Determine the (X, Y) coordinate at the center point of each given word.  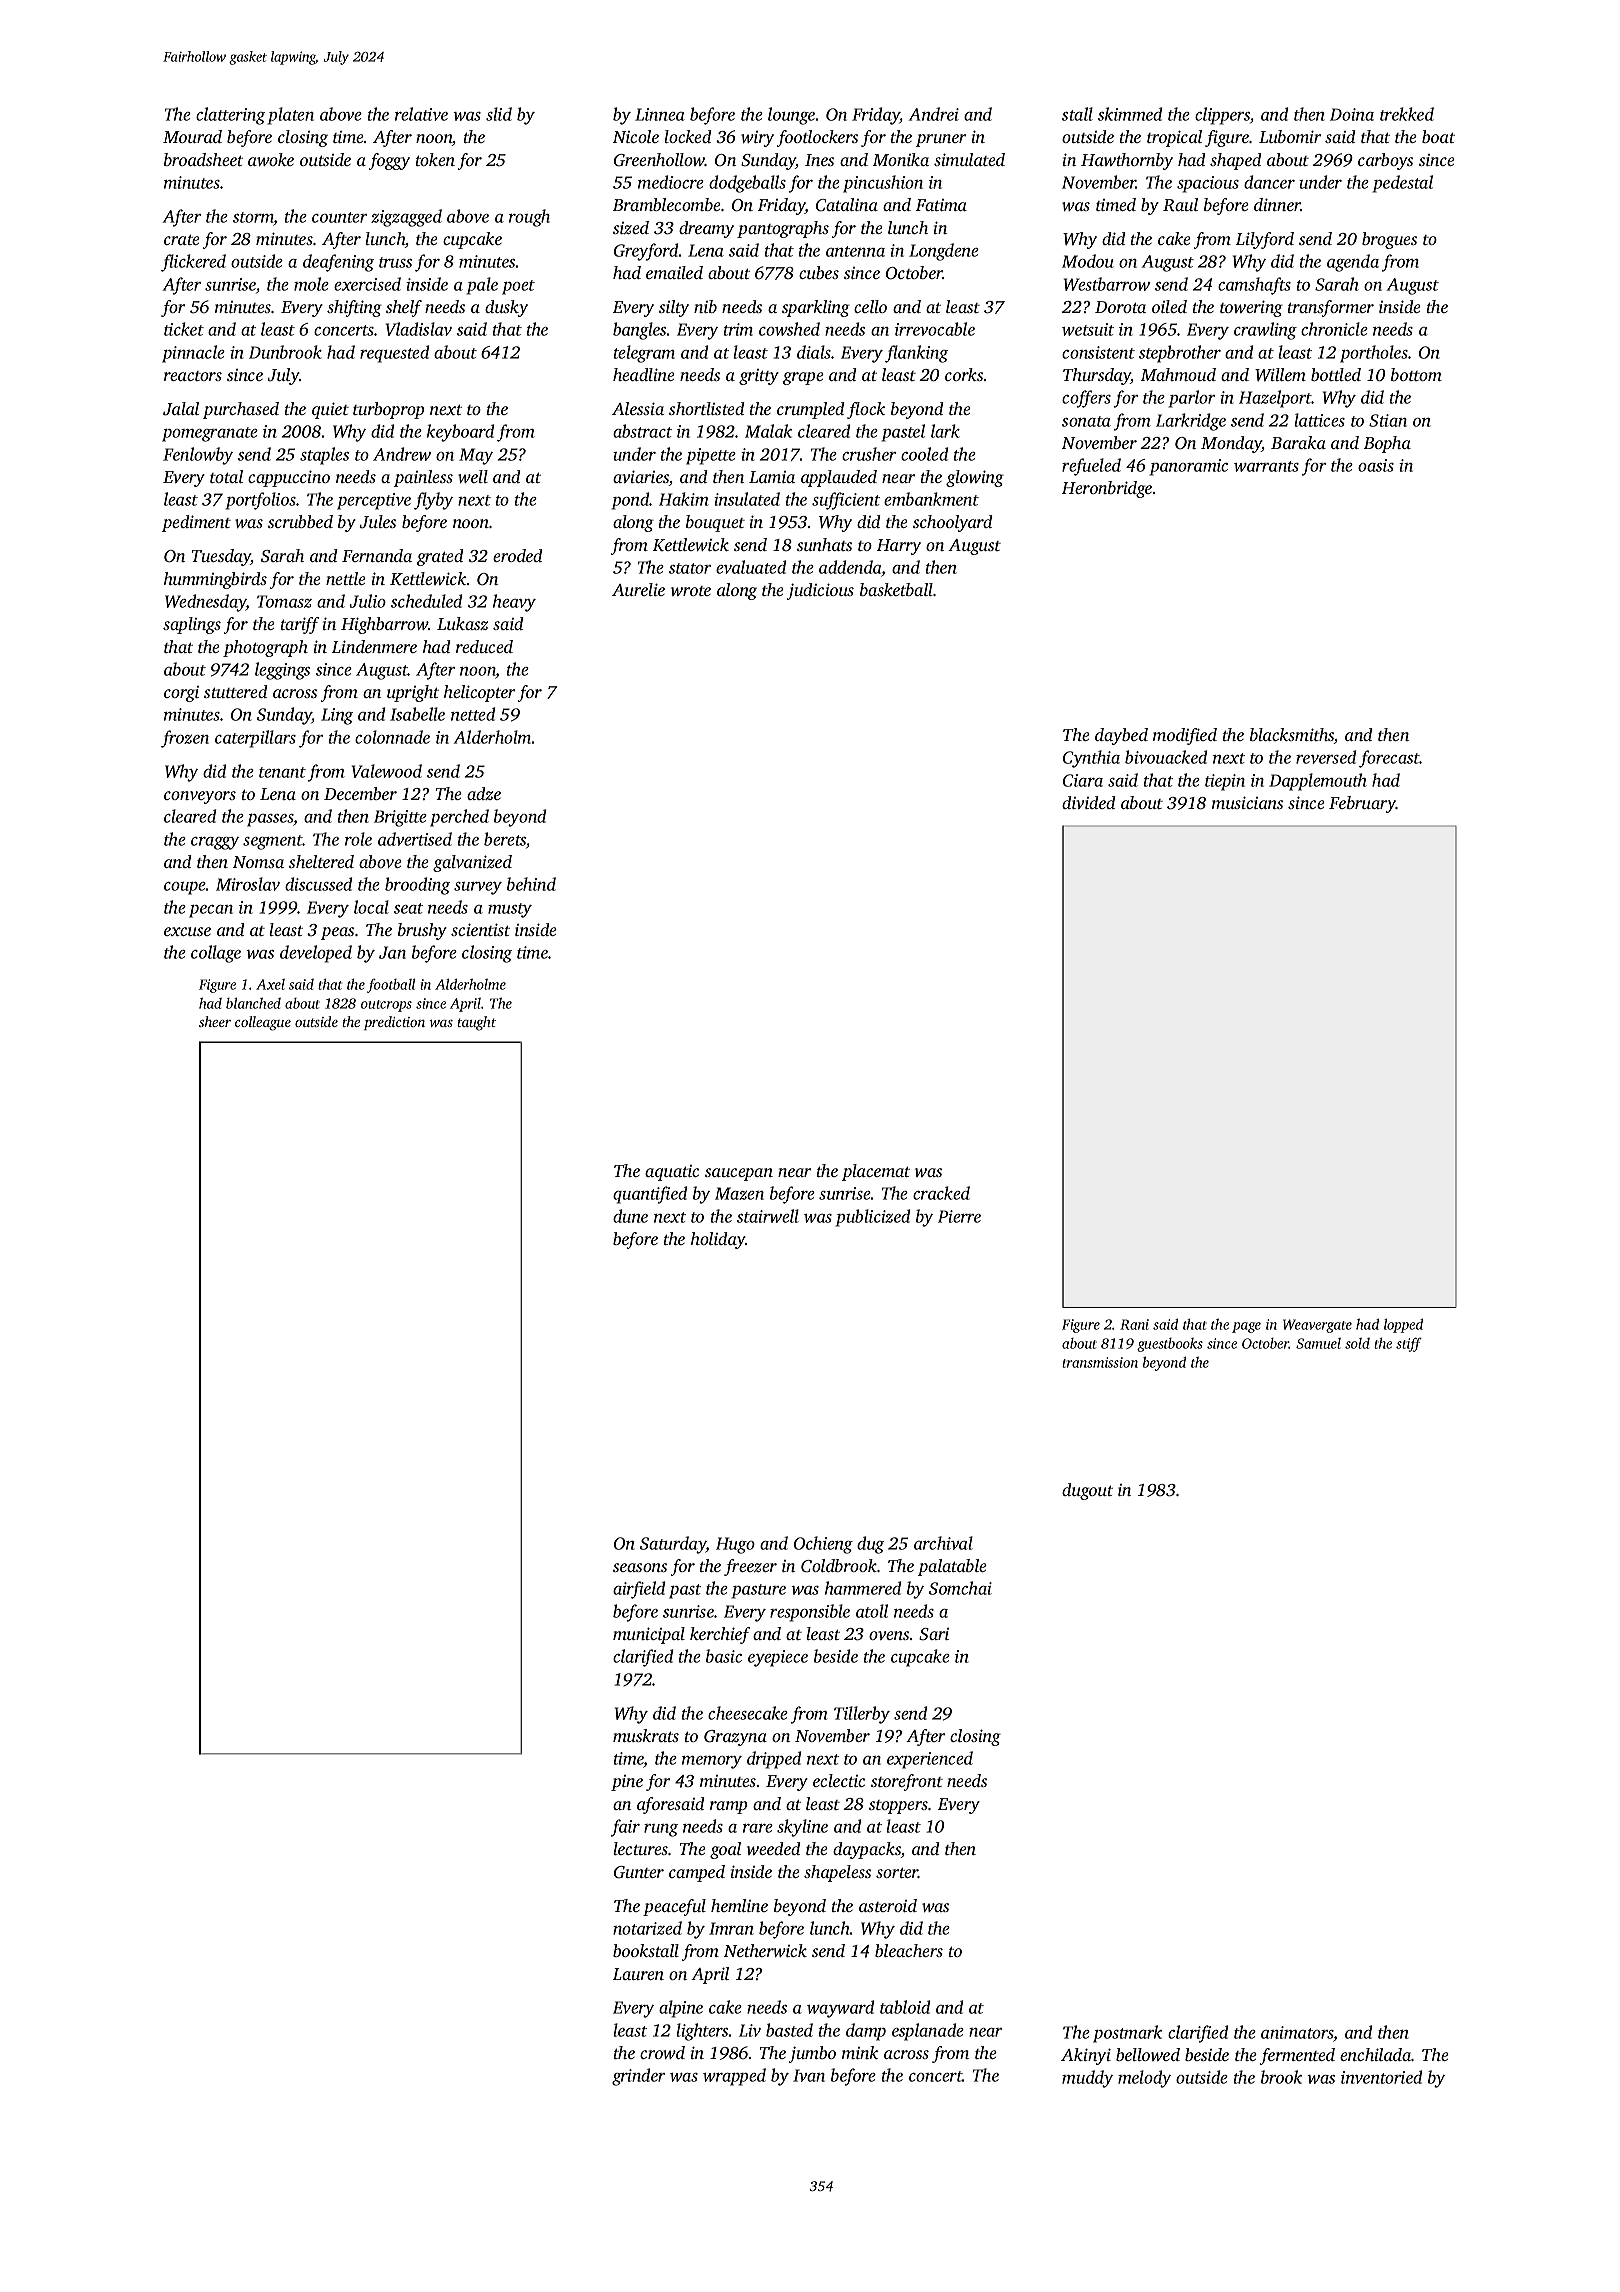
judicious (820, 591)
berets (505, 839)
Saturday (673, 1545)
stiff (1409, 1344)
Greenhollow (659, 160)
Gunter (639, 1872)
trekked (1407, 114)
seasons (640, 1567)
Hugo (735, 1545)
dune (630, 1216)
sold (1357, 1343)
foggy (389, 161)
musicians (1247, 802)
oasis (1376, 465)
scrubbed (300, 521)
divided (1089, 802)
